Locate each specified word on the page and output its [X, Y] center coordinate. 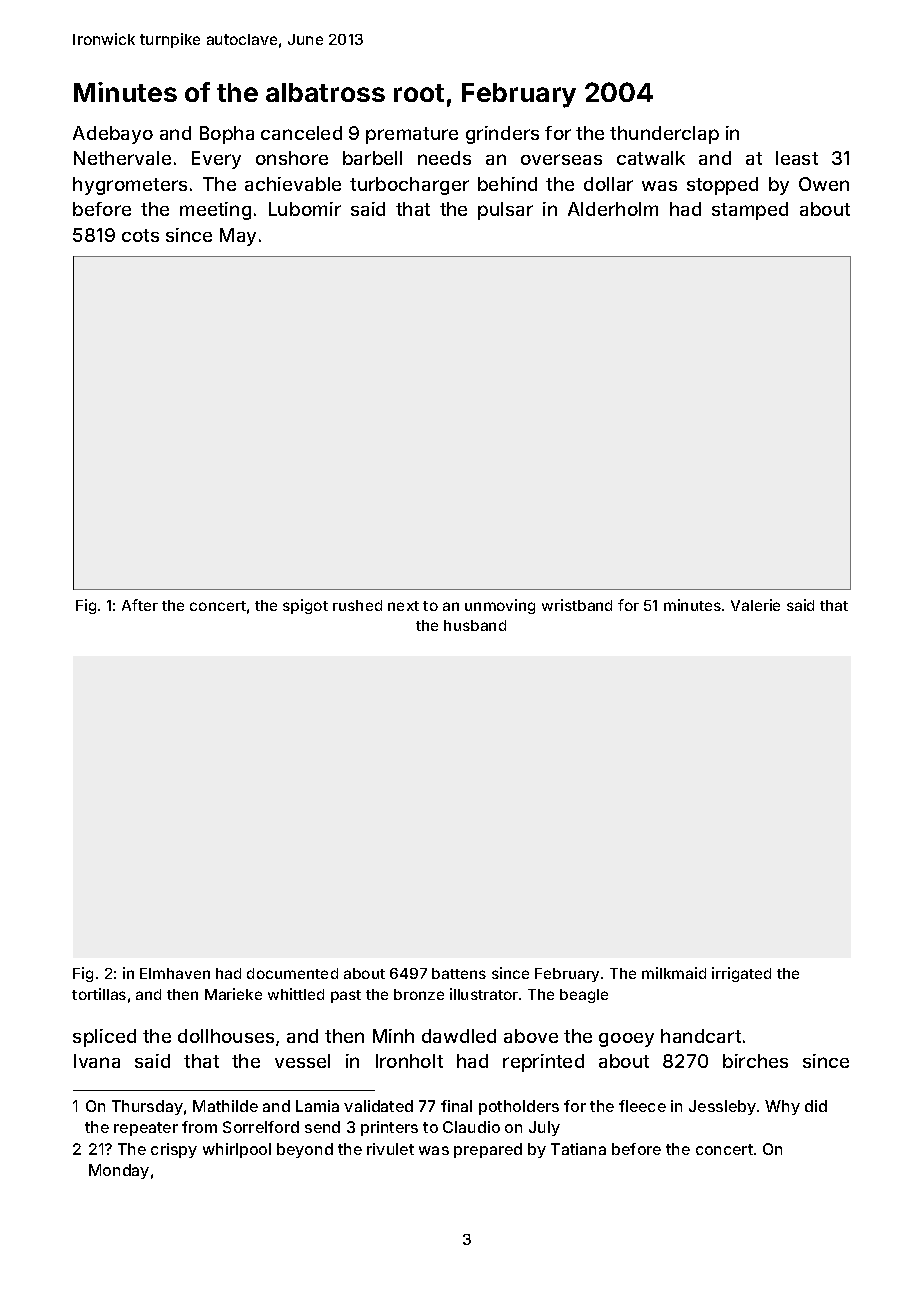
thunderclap [664, 135]
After [140, 605]
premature [412, 135]
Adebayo [113, 135]
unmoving [500, 606]
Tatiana [578, 1149]
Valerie [755, 605]
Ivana [97, 1061]
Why [782, 1107]
